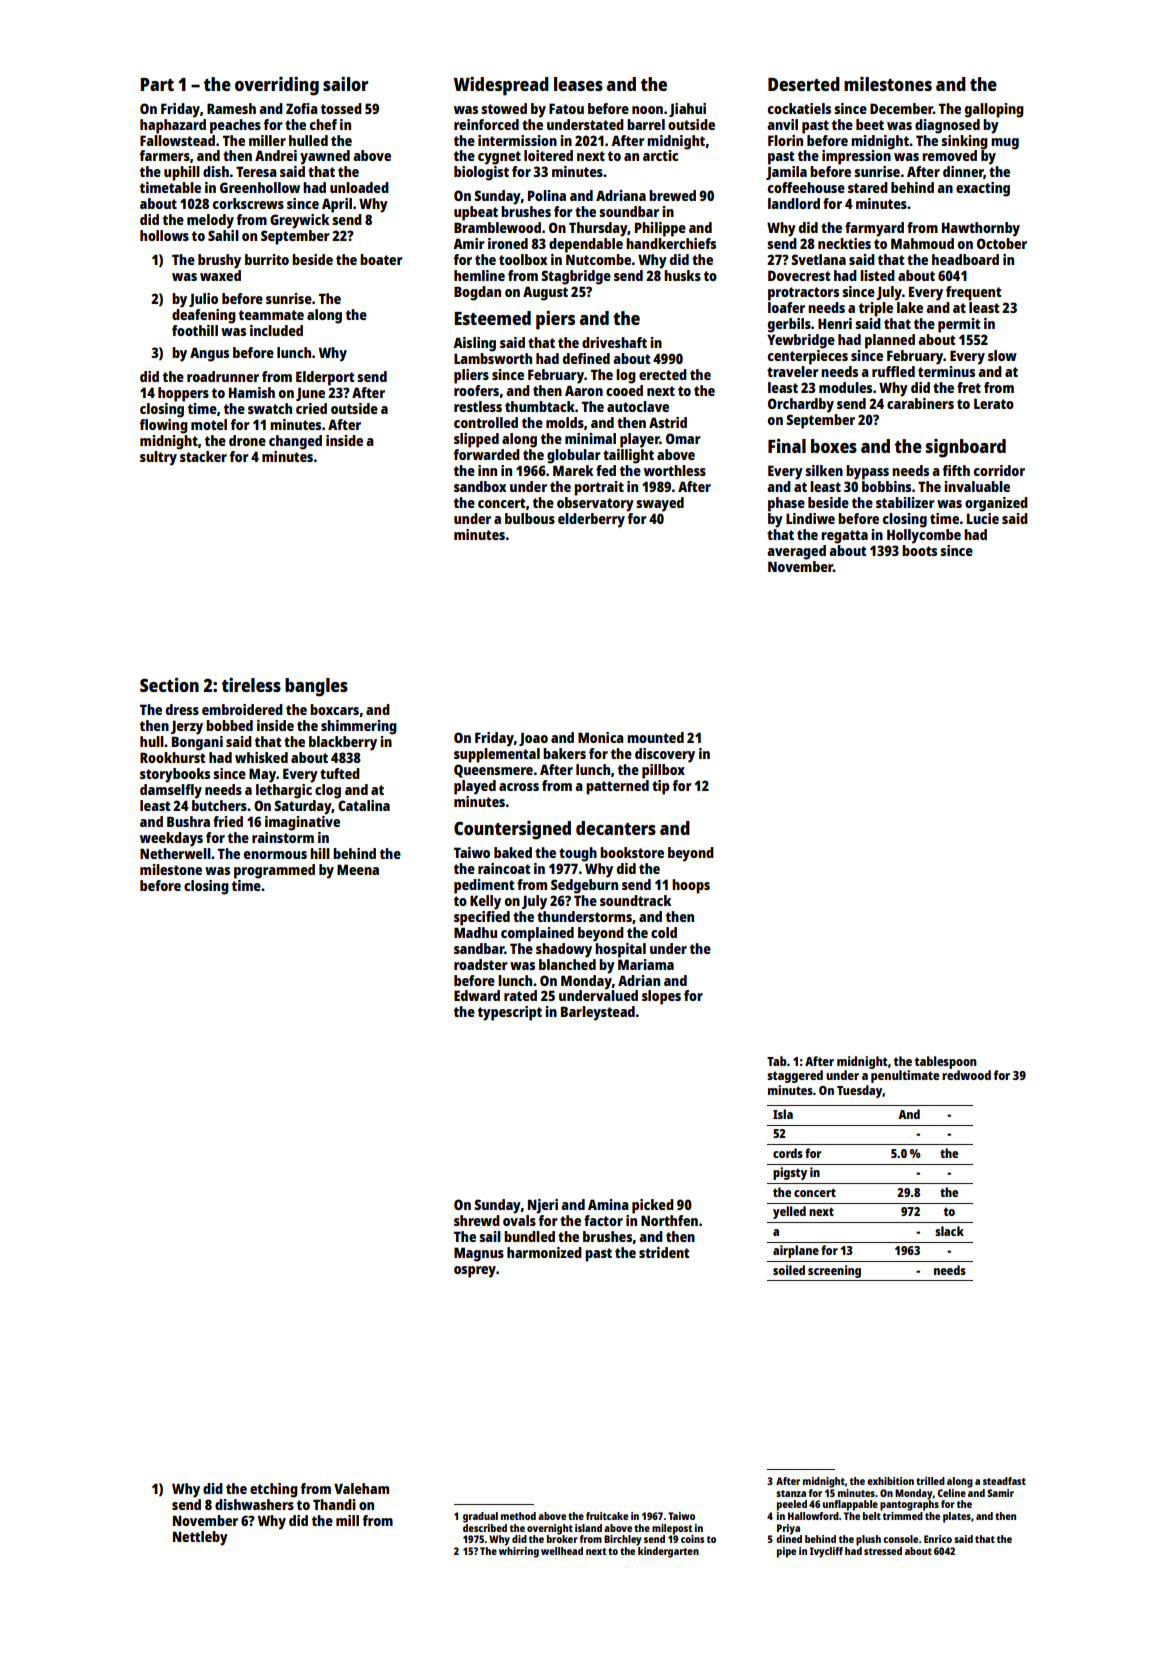  What do you see at coordinates (693, 1539) in the image?
I see `coins` at bounding box center [693, 1539].
